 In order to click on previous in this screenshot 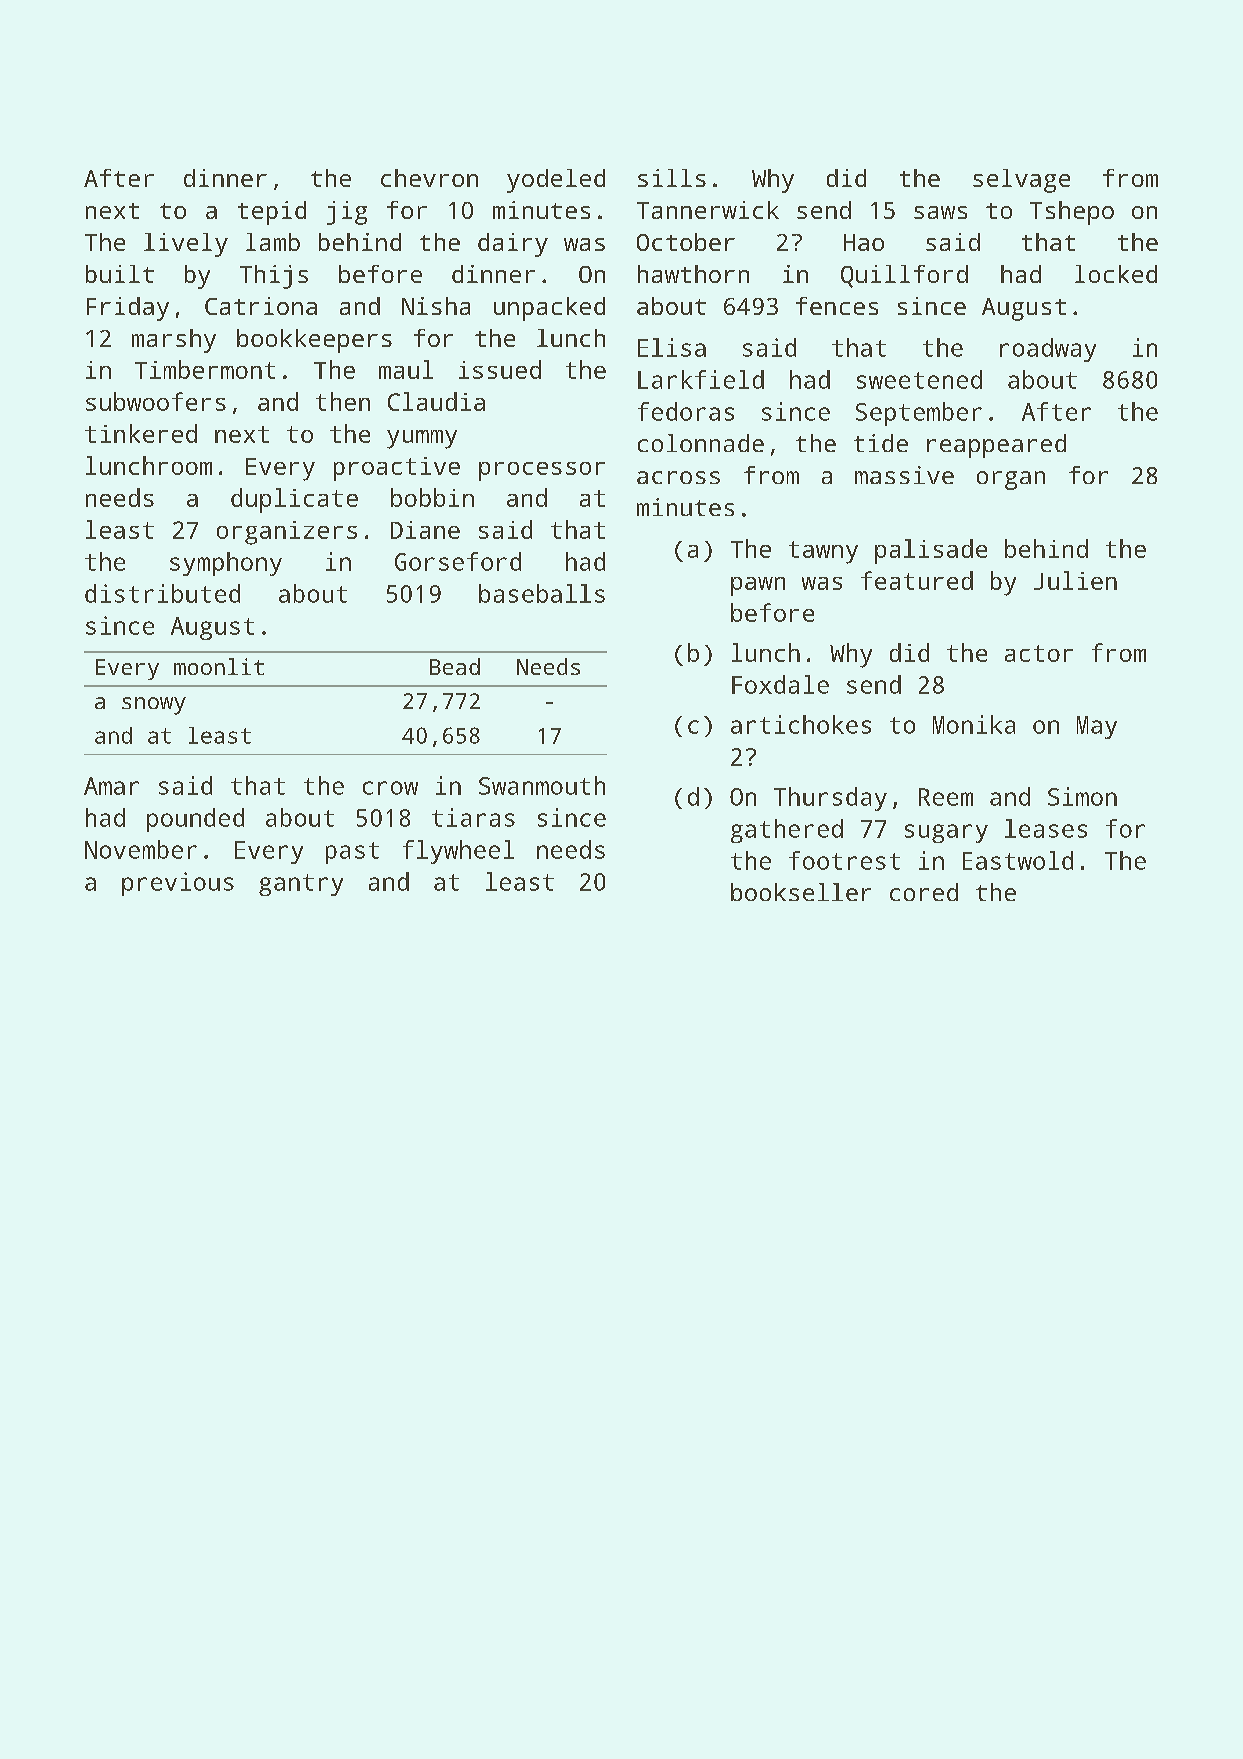, I will do `click(178, 884)`.
